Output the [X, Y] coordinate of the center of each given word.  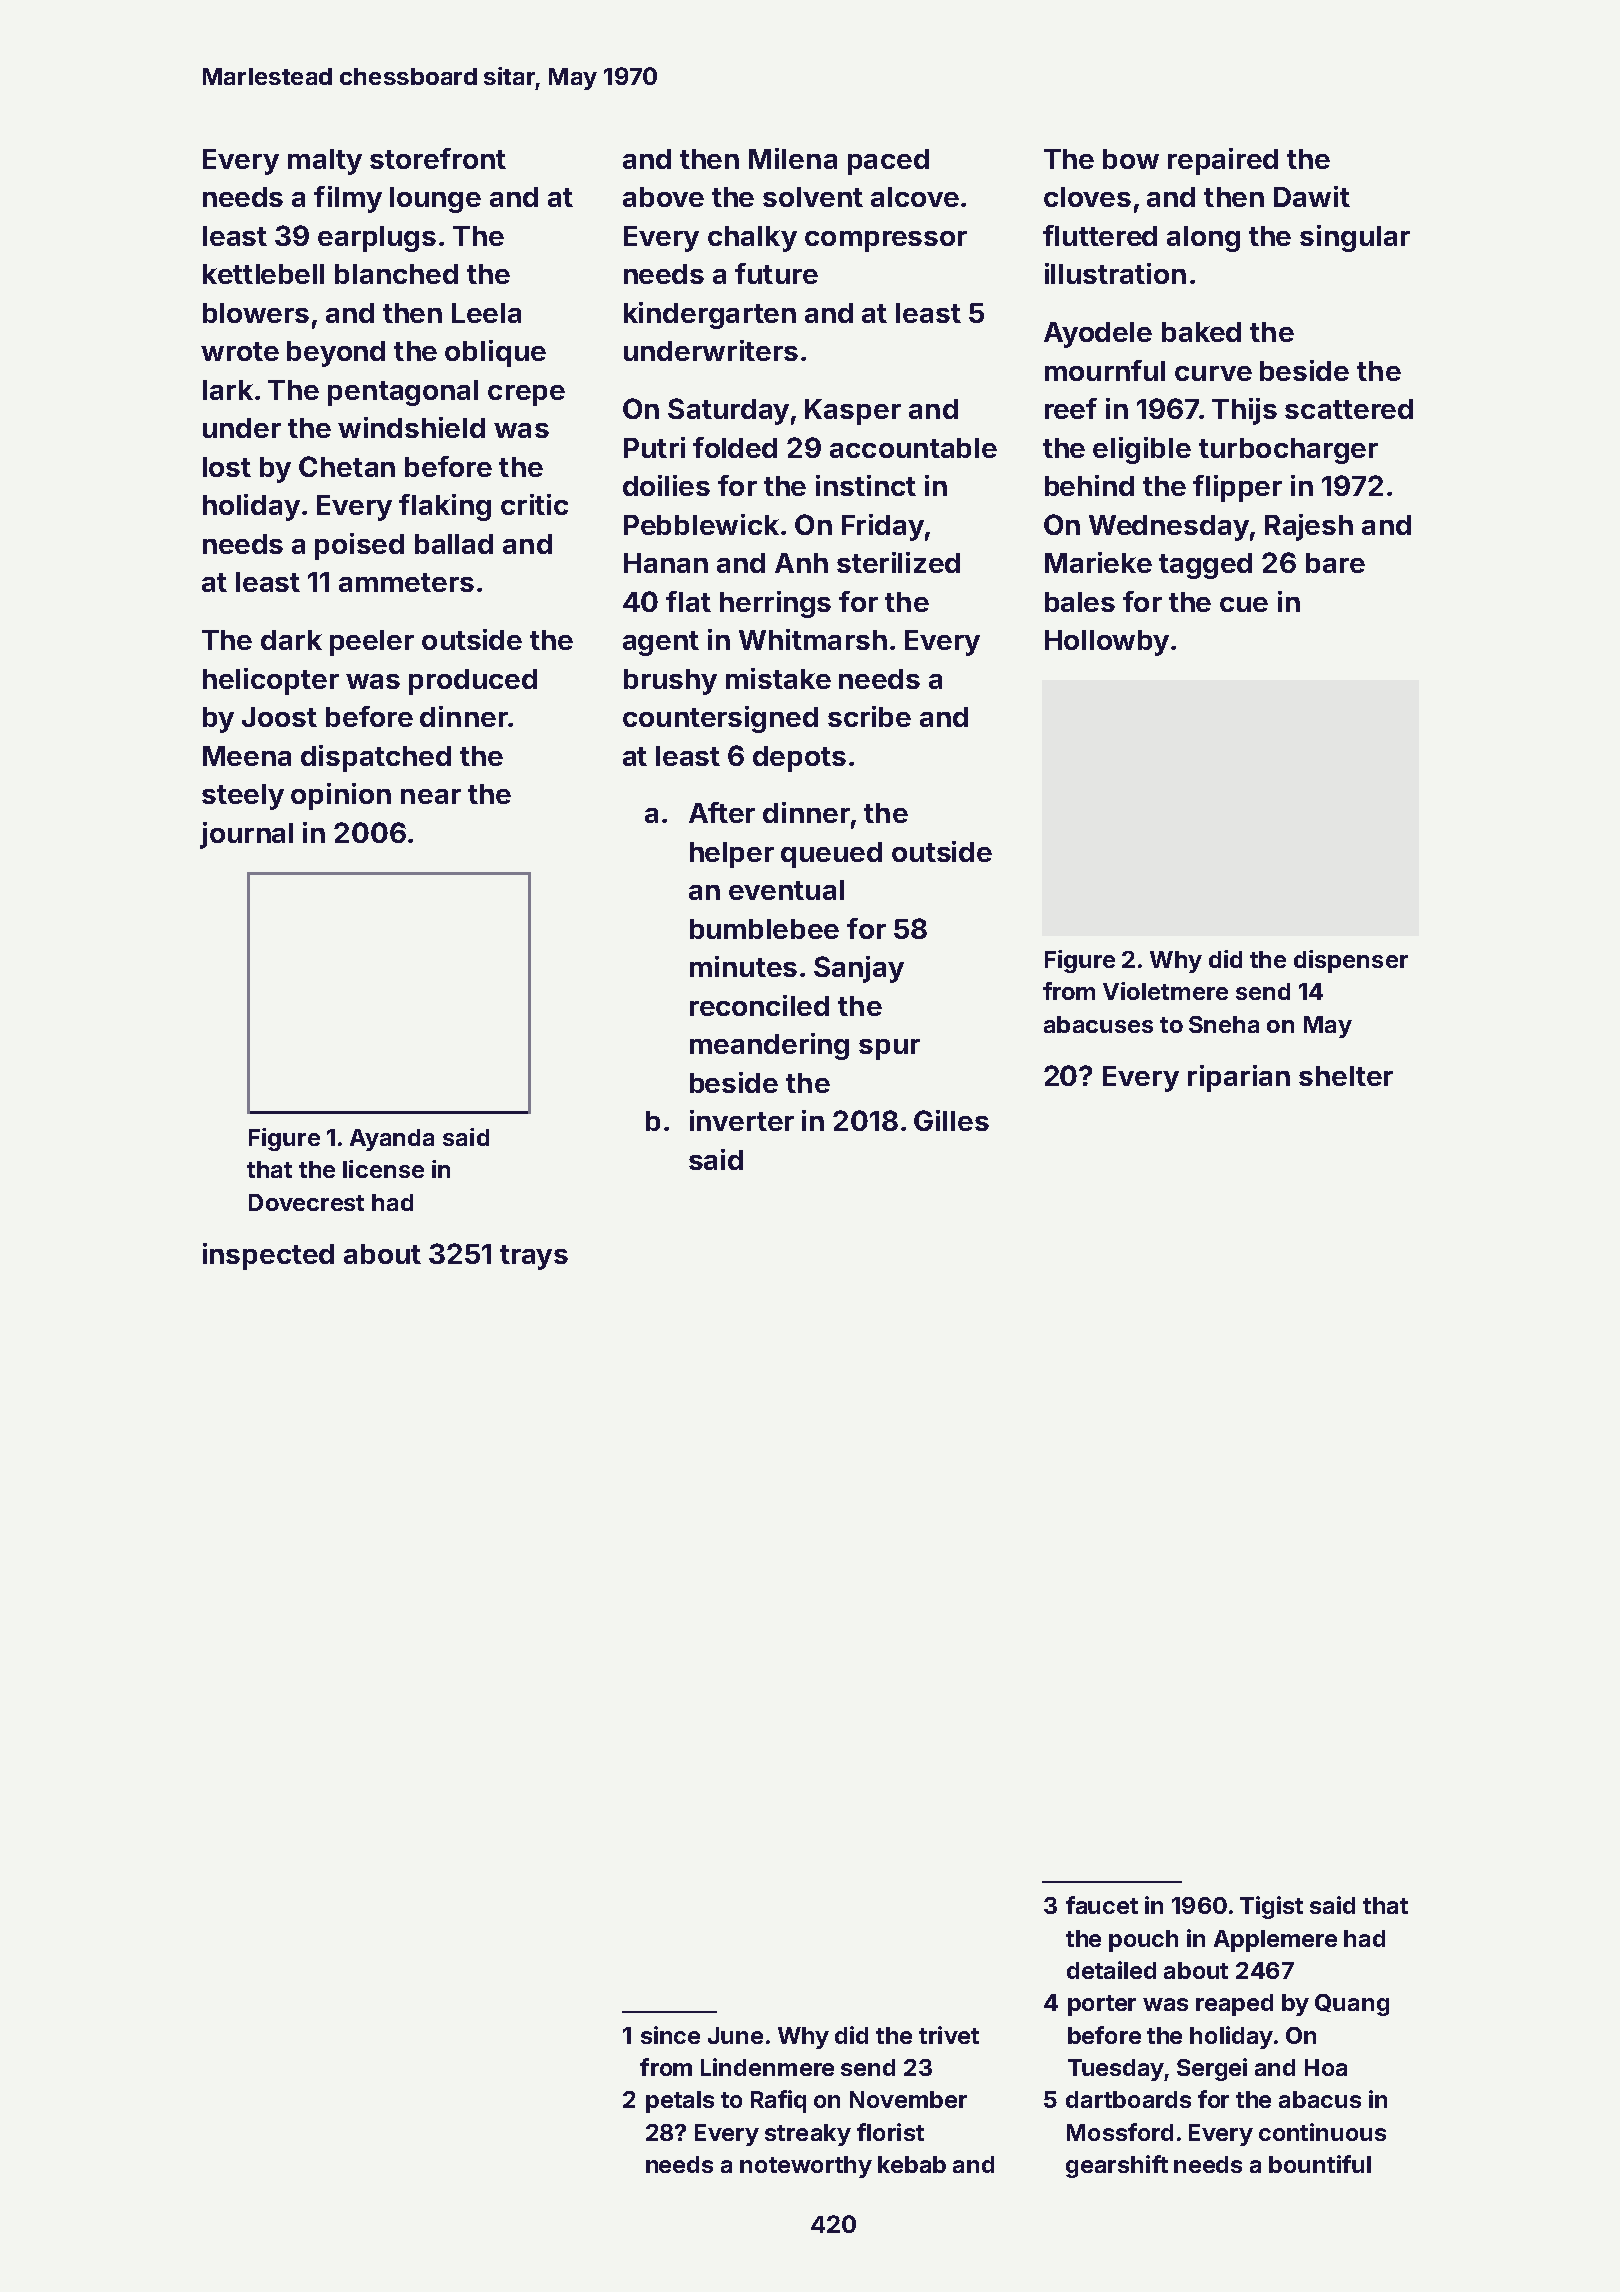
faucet [1102, 1905]
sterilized [898, 562]
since [670, 2035]
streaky [808, 2135]
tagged [1205, 566]
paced [888, 162]
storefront [438, 158]
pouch [1143, 1941]
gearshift [1117, 2166]
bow [1131, 159]
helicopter [271, 681]
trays [534, 1257]
